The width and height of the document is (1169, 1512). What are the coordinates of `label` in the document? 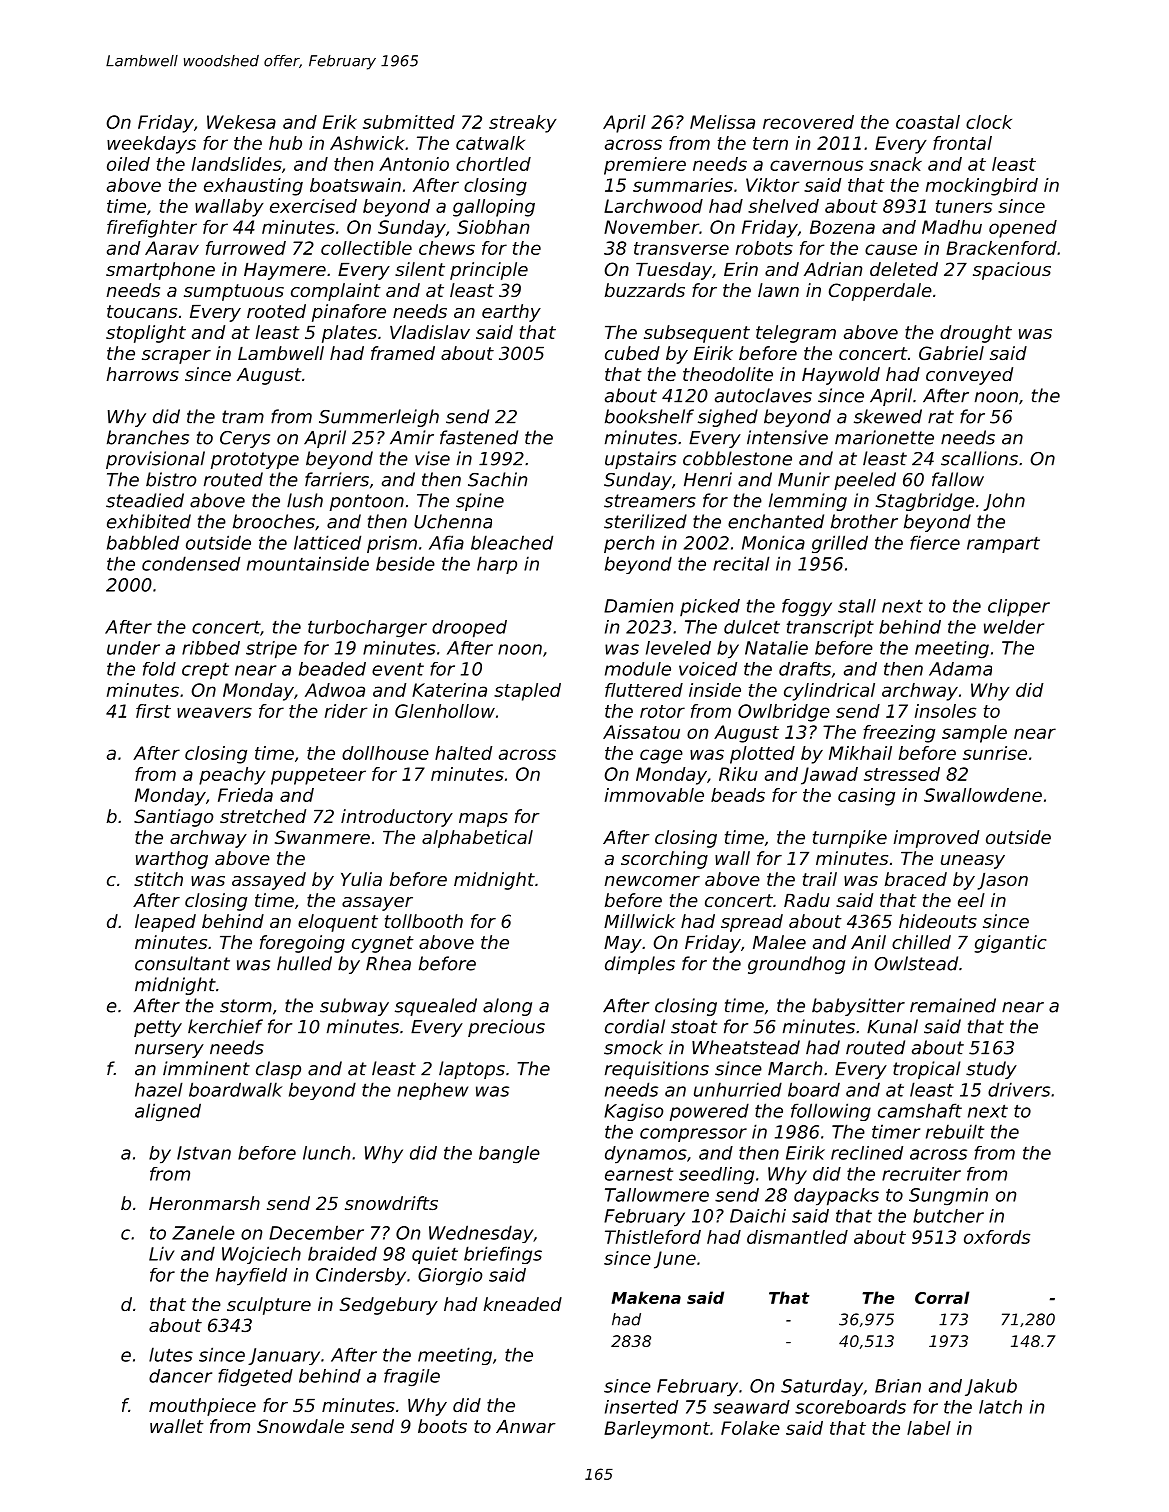 It's located at (929, 1428).
